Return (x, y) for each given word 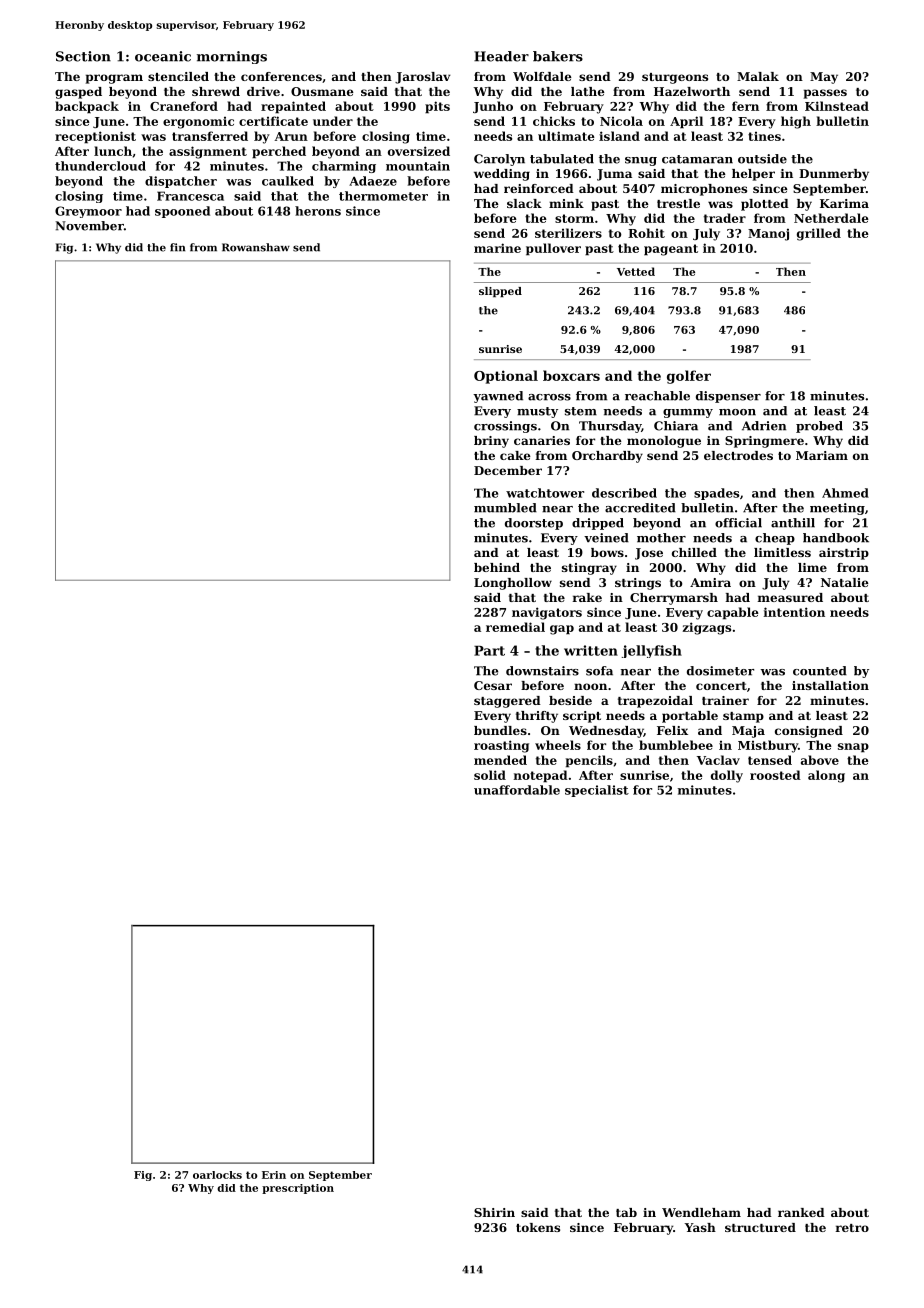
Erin (274, 1175)
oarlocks (217, 1175)
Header (501, 56)
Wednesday (606, 732)
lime (812, 567)
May (824, 78)
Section (83, 56)
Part (489, 651)
